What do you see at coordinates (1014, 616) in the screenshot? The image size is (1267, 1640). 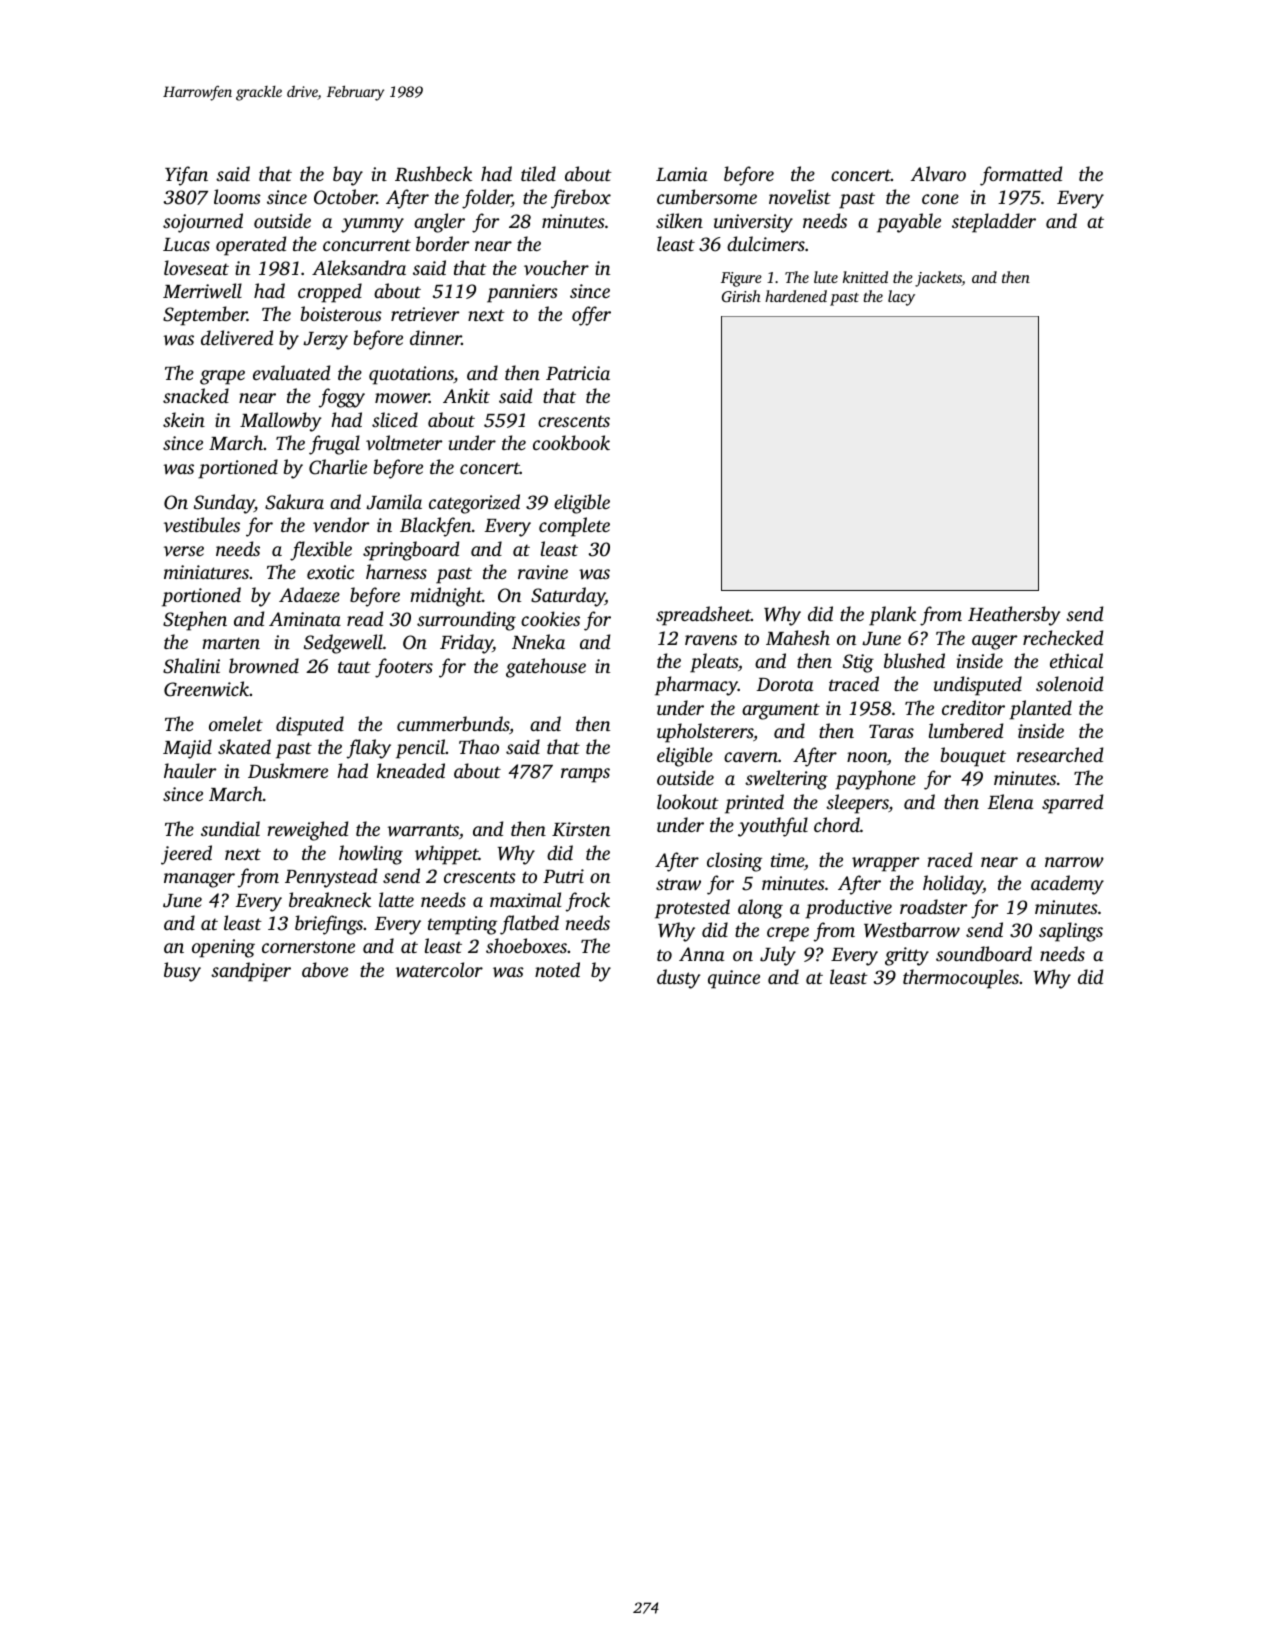 I see `Heathersby` at bounding box center [1014, 616].
